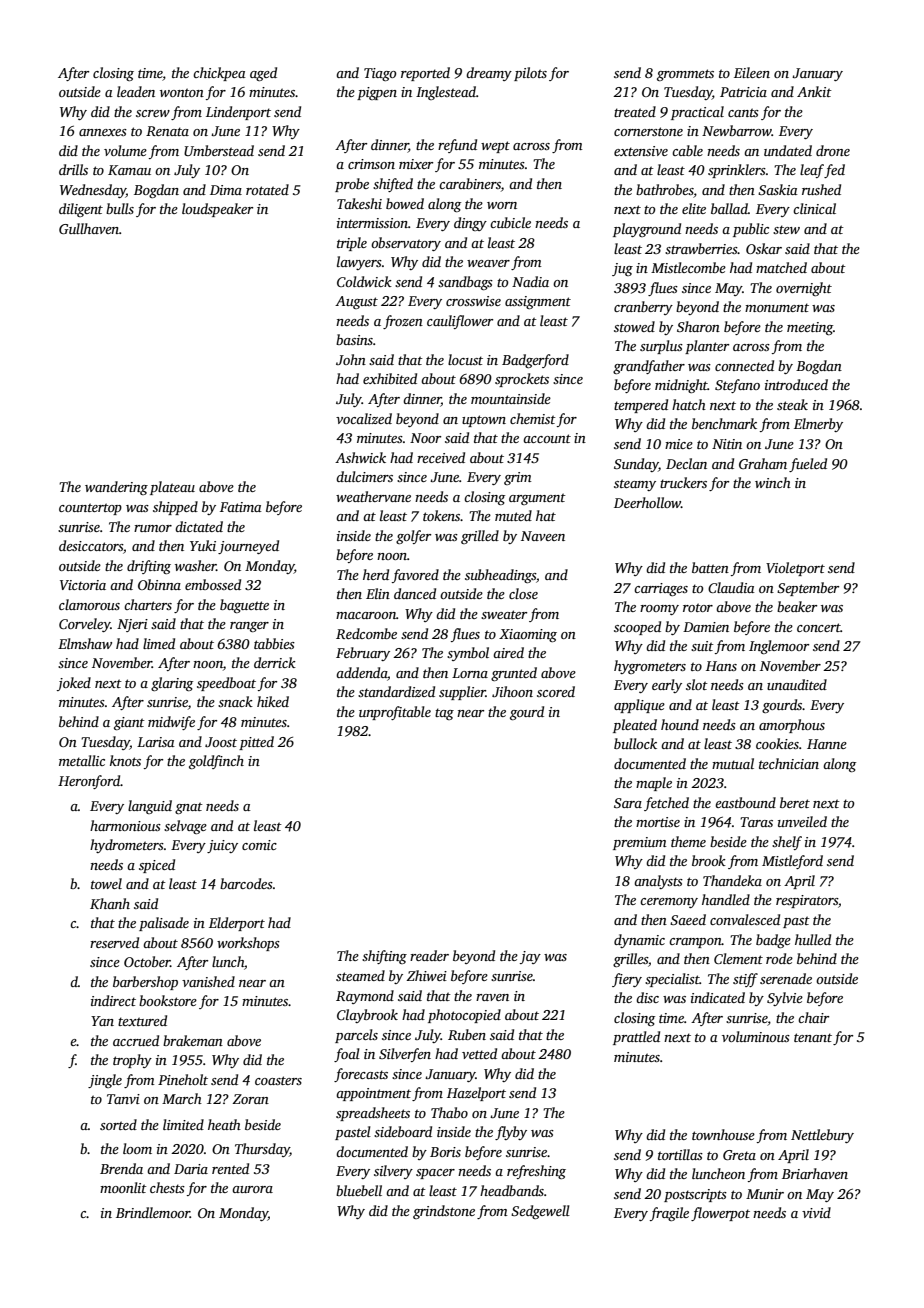  Describe the element at coordinates (356, 302) in the screenshot. I see `August` at that location.
